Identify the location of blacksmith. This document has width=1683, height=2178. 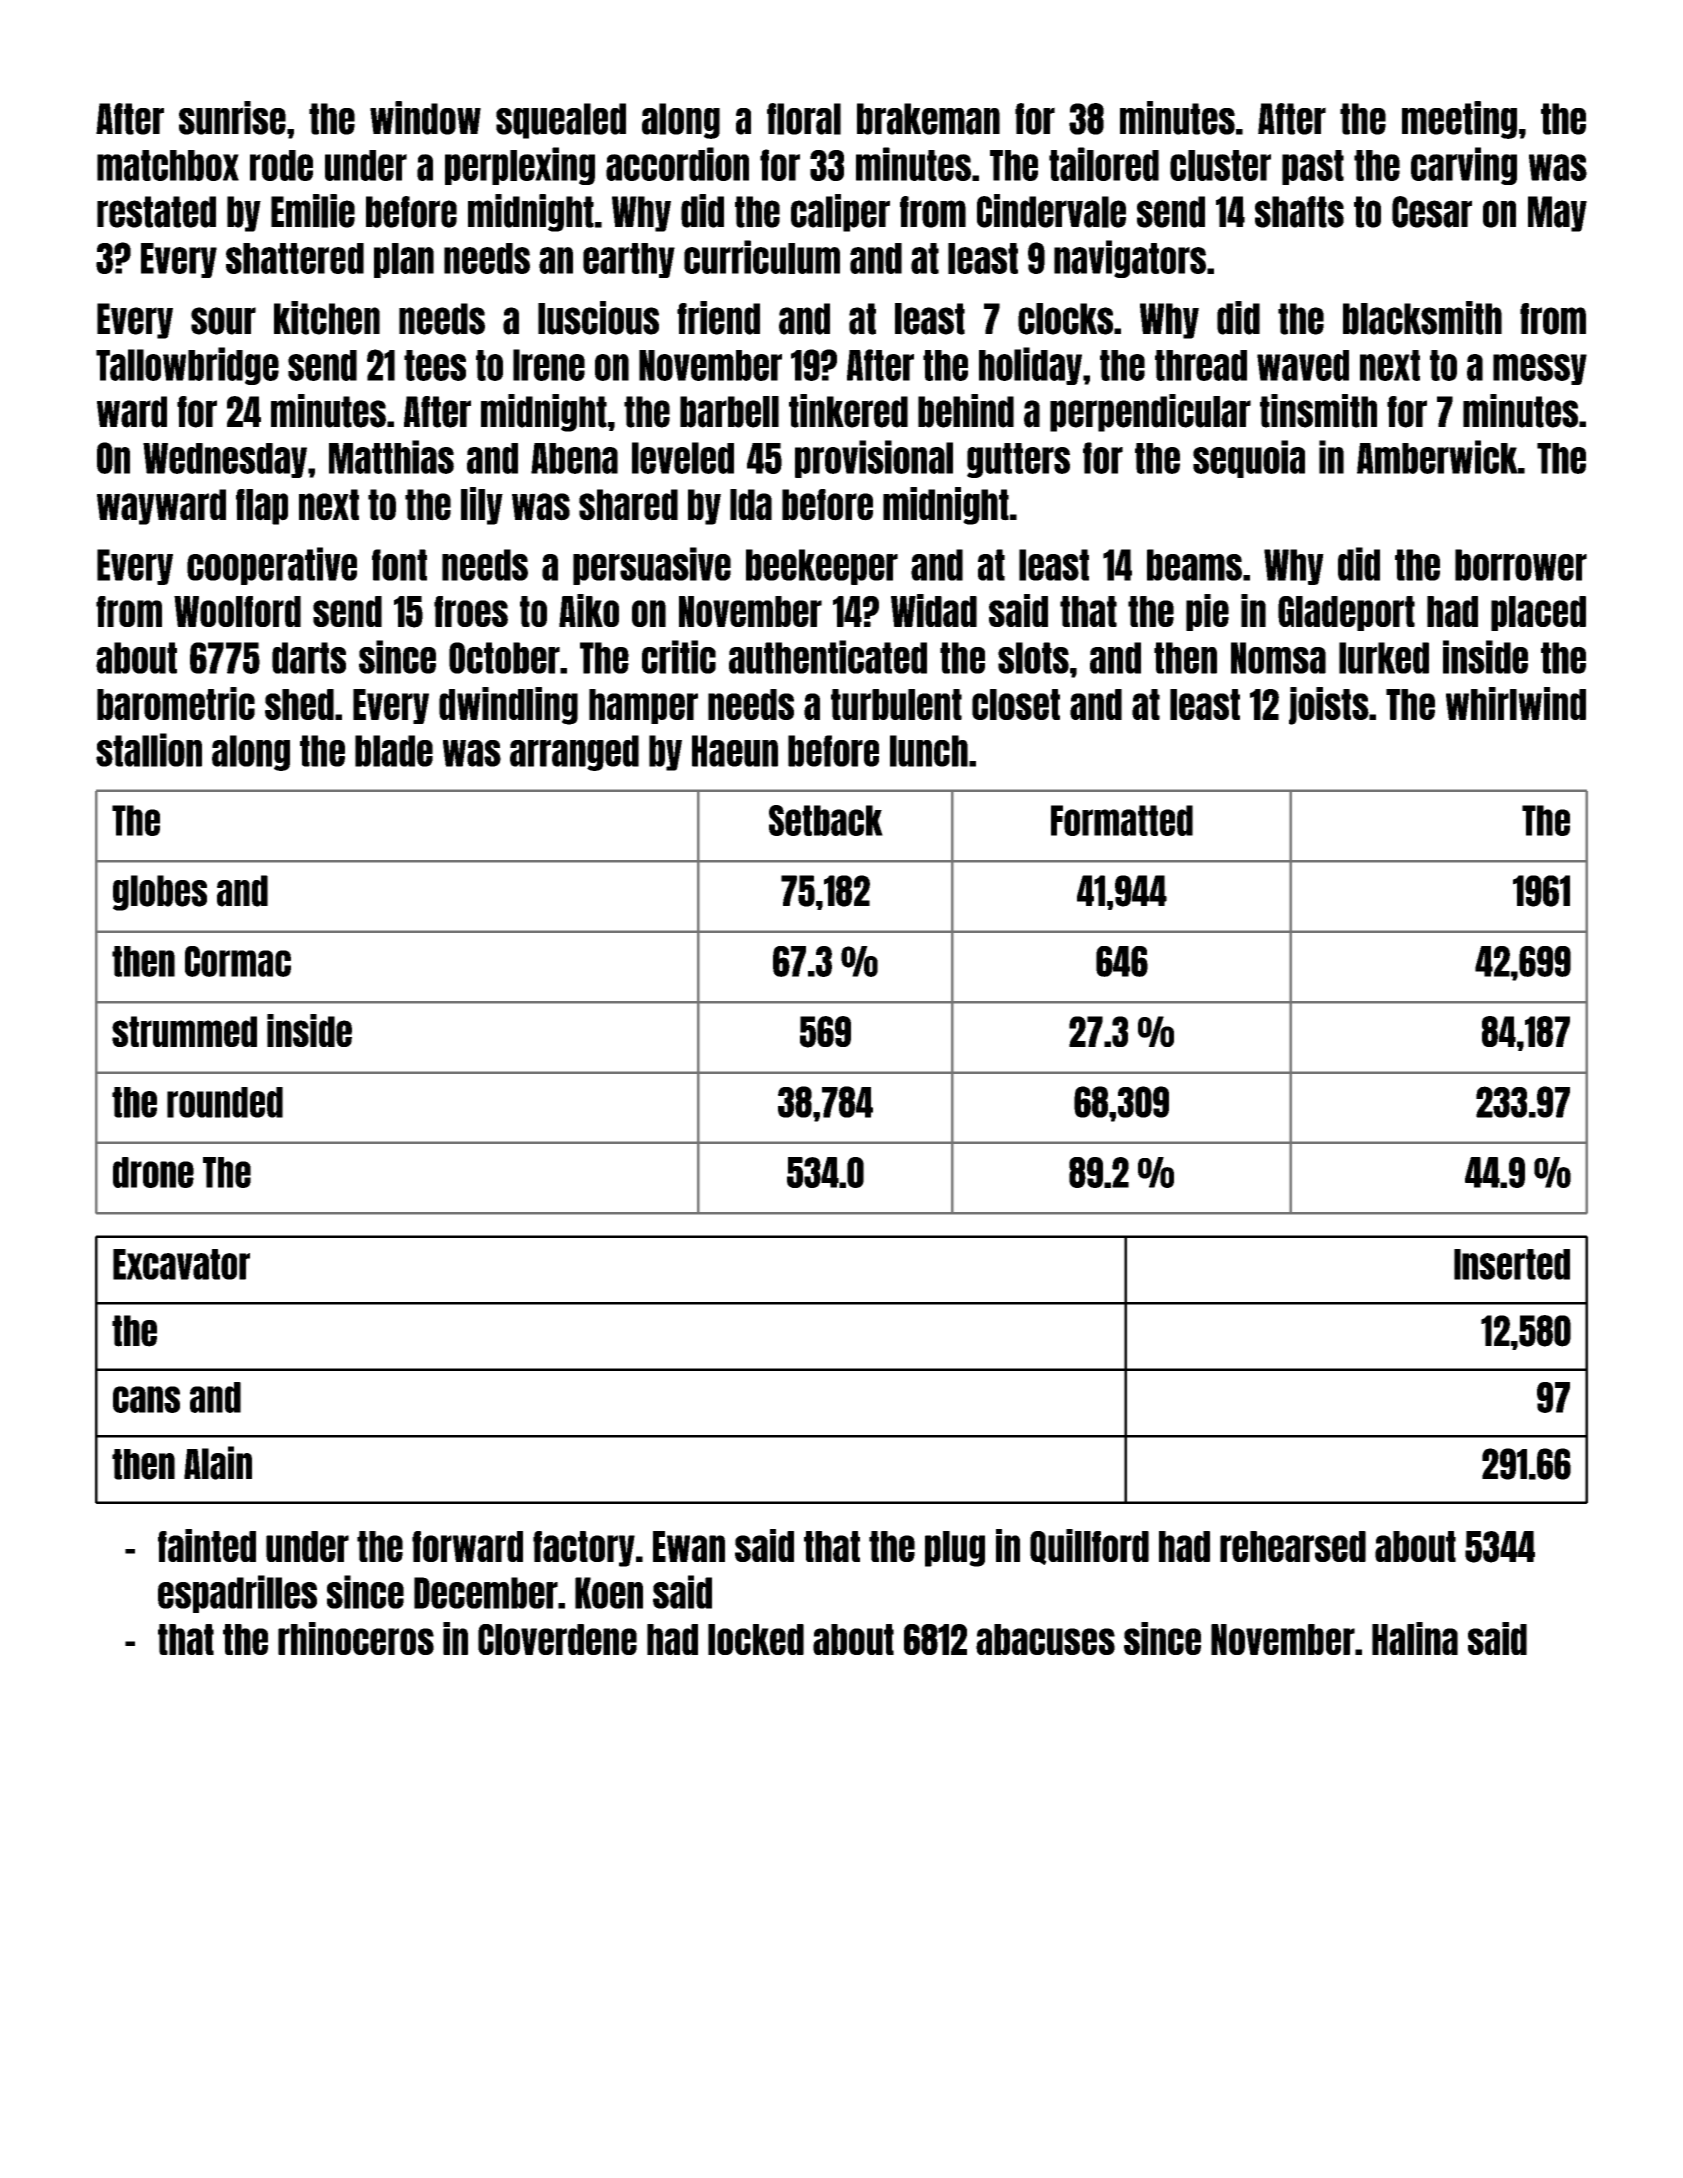
(1422, 318).
